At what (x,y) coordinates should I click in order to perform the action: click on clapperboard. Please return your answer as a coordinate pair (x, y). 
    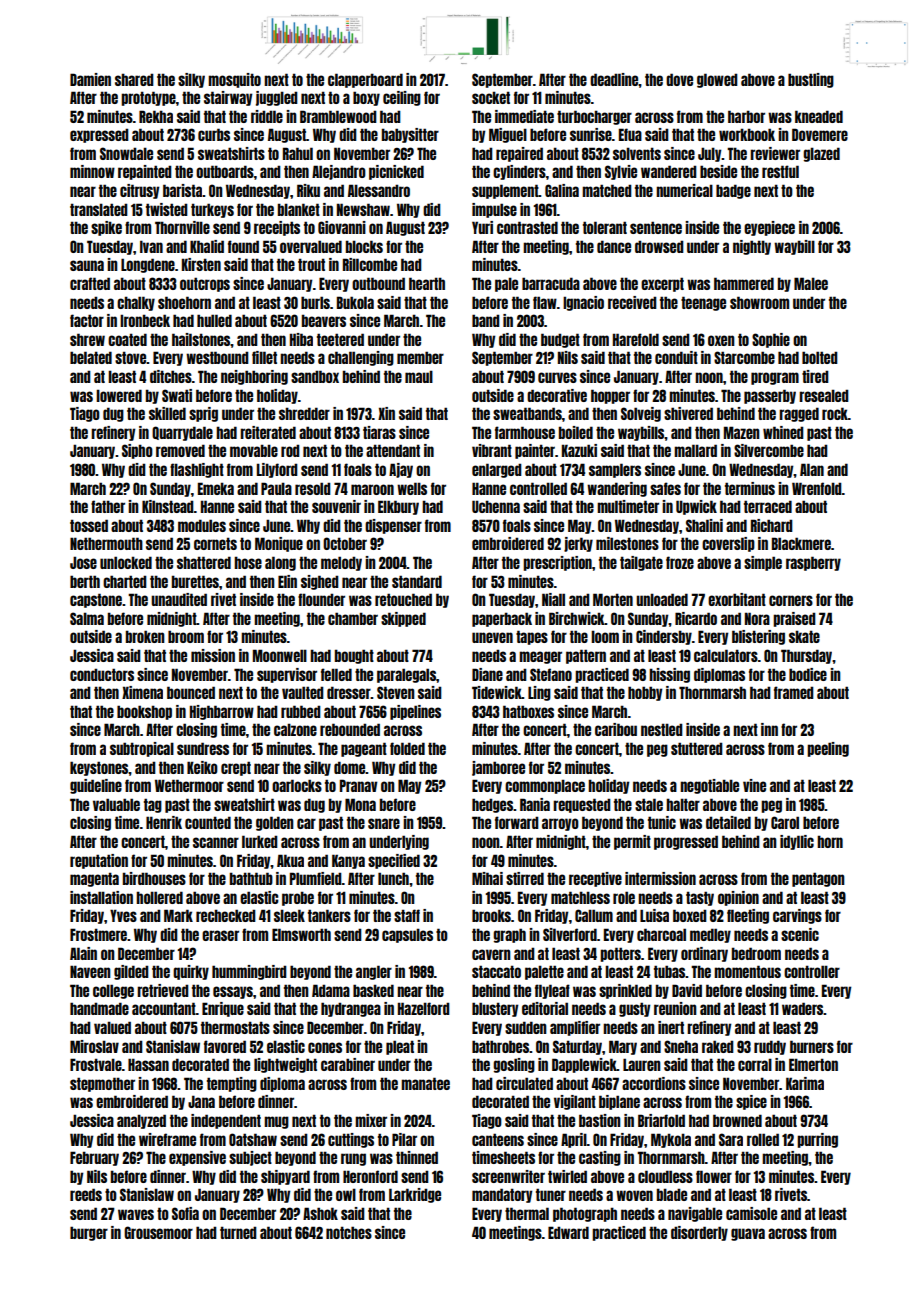
    Looking at the image, I should click on (365, 80).
